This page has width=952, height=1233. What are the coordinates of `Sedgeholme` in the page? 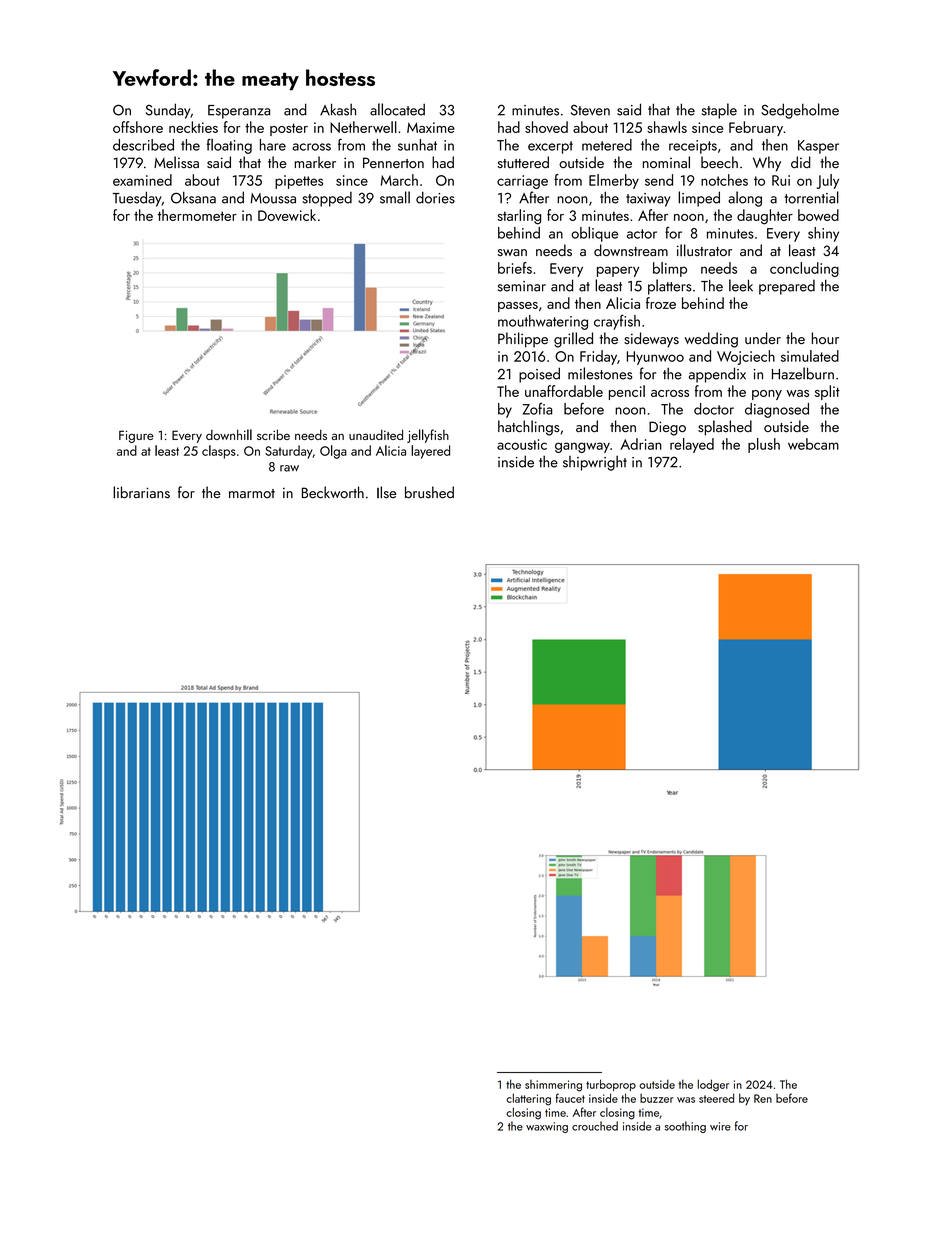 It's located at (800, 111).
